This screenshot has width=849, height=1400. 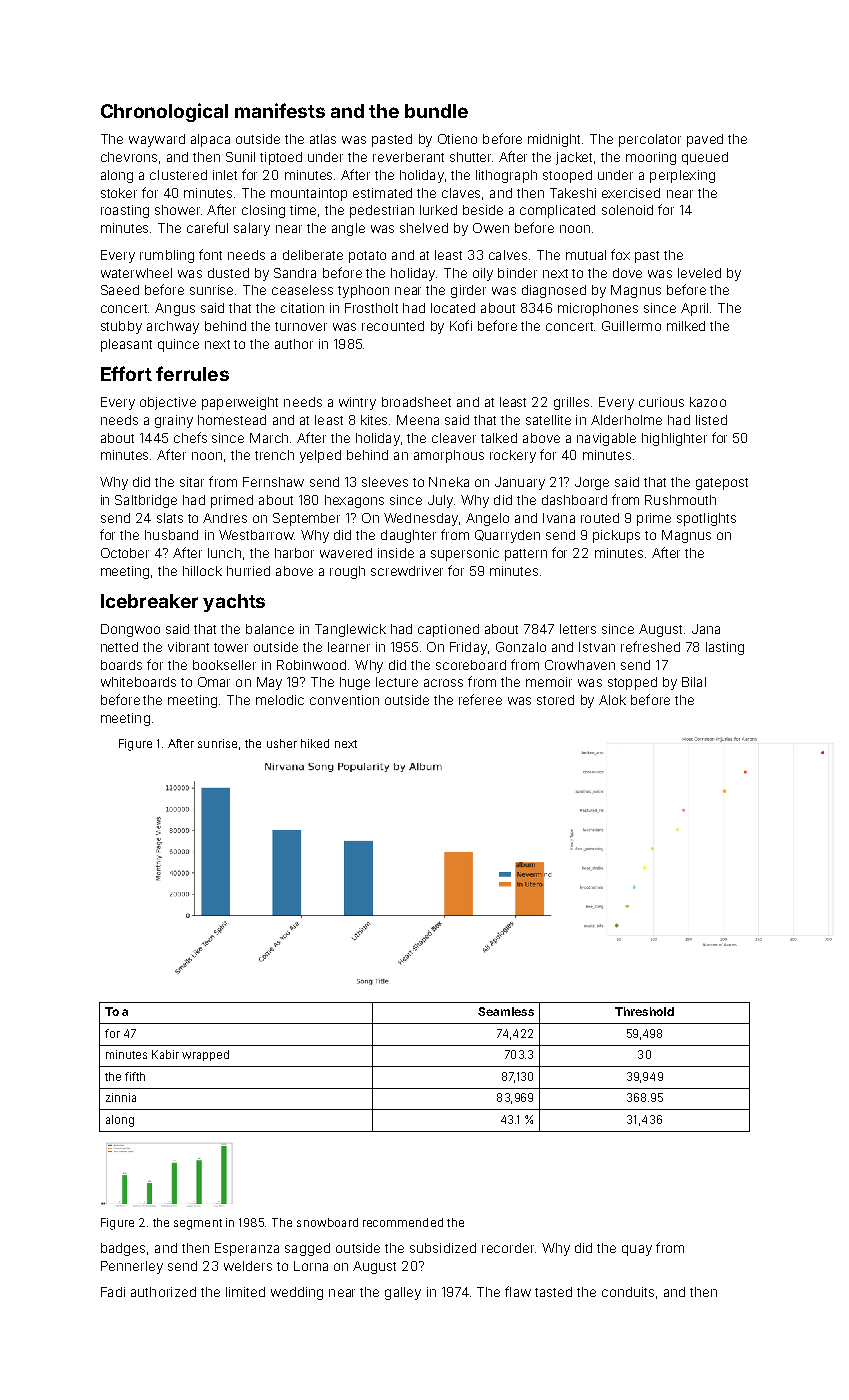 What do you see at coordinates (164, 112) in the screenshot?
I see `Chronological` at bounding box center [164, 112].
